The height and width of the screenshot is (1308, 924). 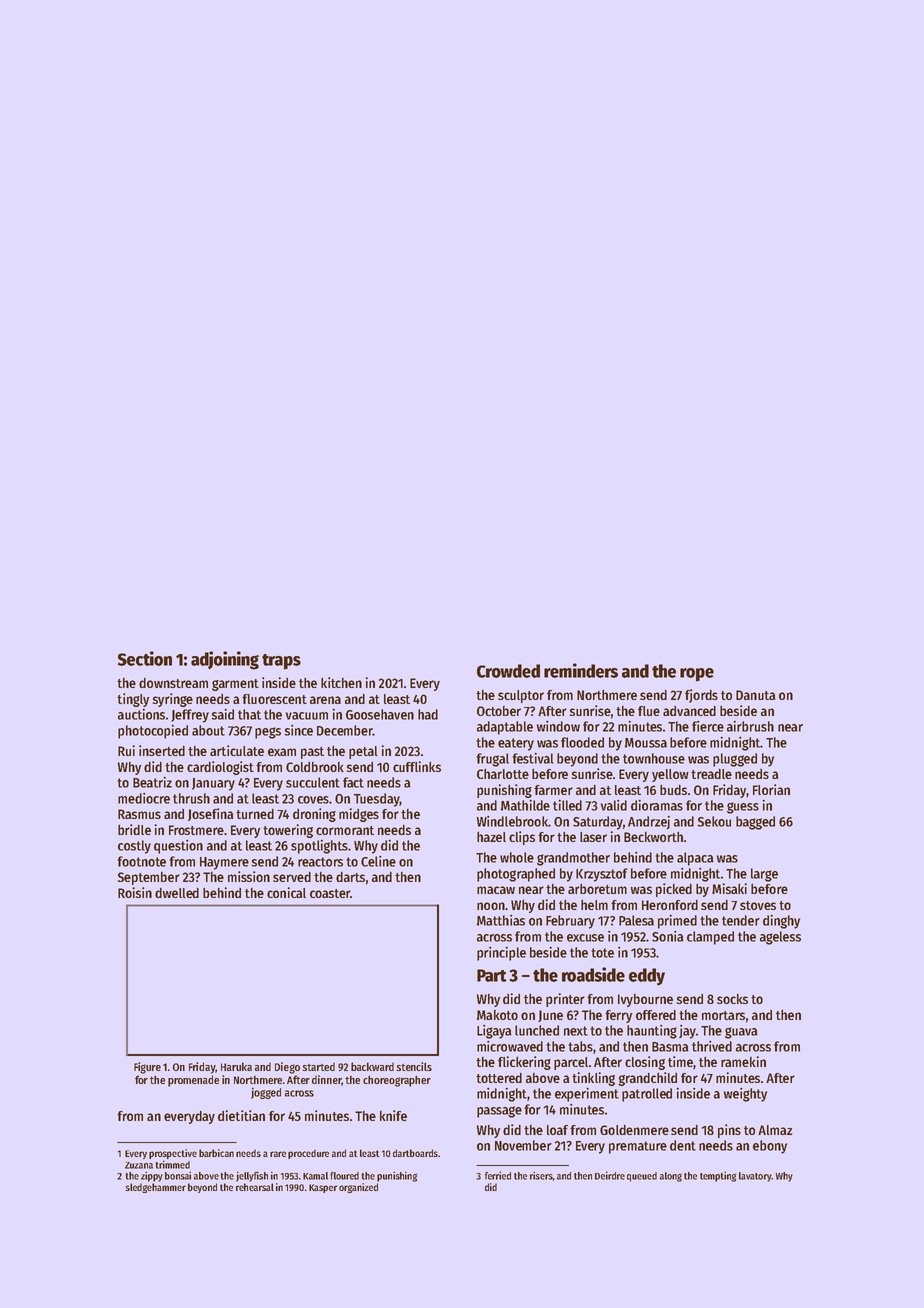 I want to click on Crowded, so click(x=508, y=671).
